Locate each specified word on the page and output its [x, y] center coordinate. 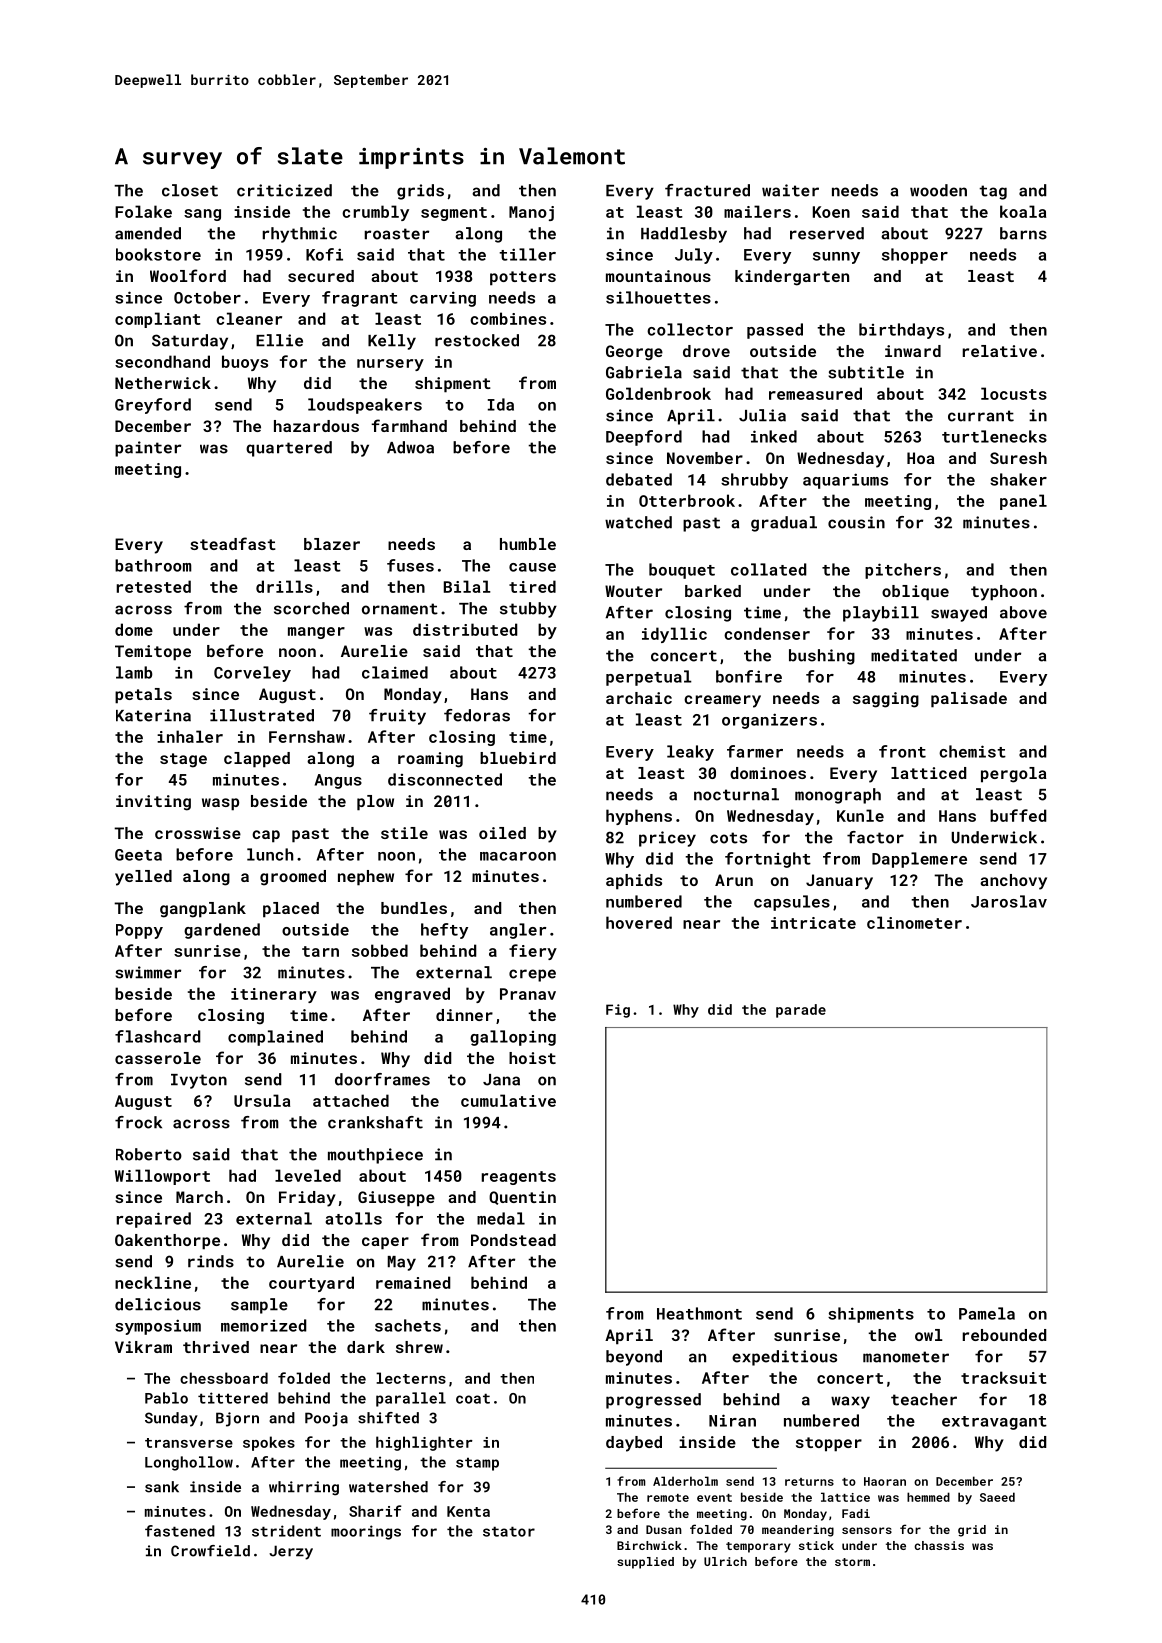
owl [929, 1335]
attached [351, 1100]
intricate [813, 923]
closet [190, 190]
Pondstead [513, 1240]
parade [801, 1011]
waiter [790, 190]
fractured [707, 190]
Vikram [143, 1347]
